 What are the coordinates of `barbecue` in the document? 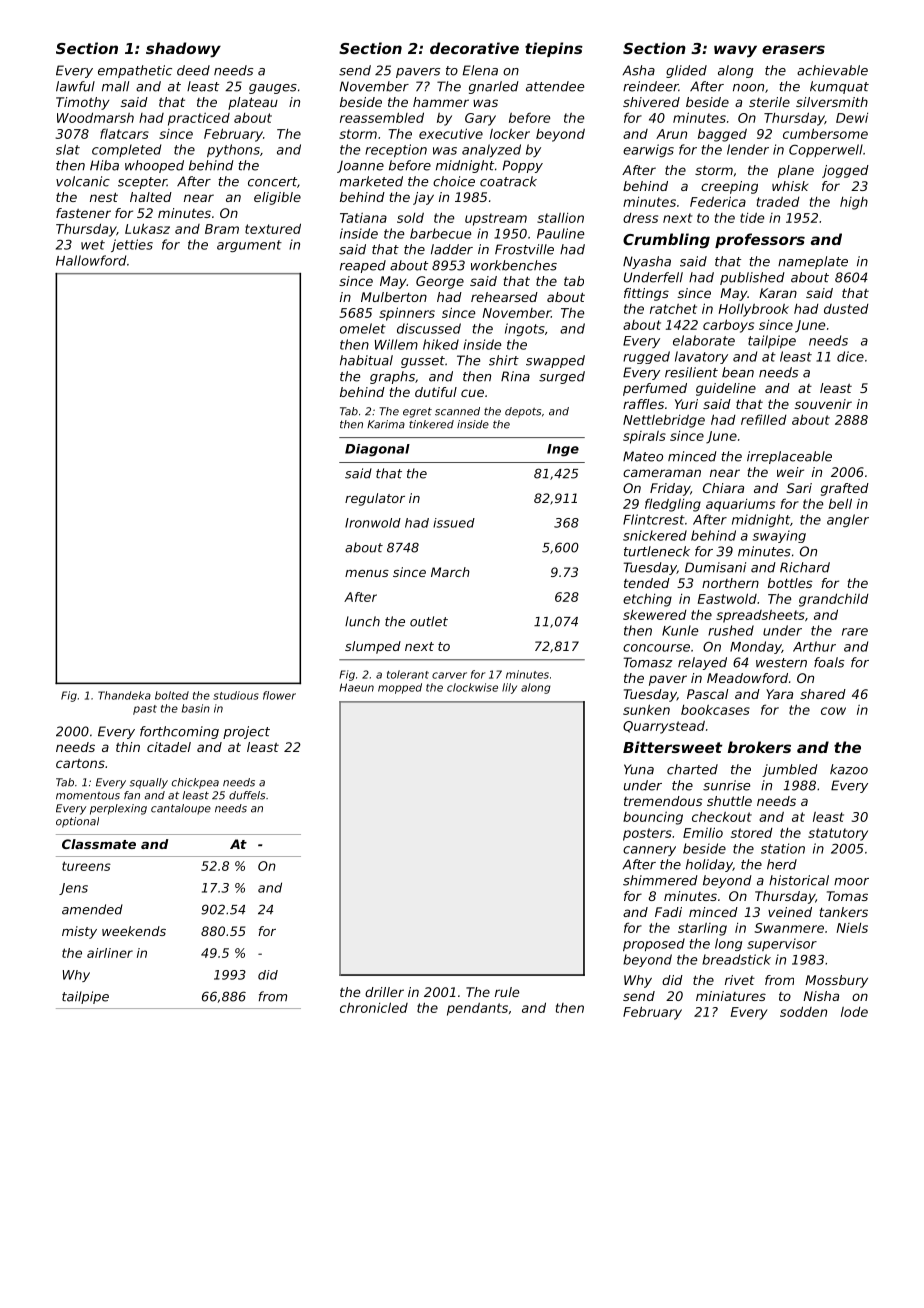 It's located at (440, 233).
